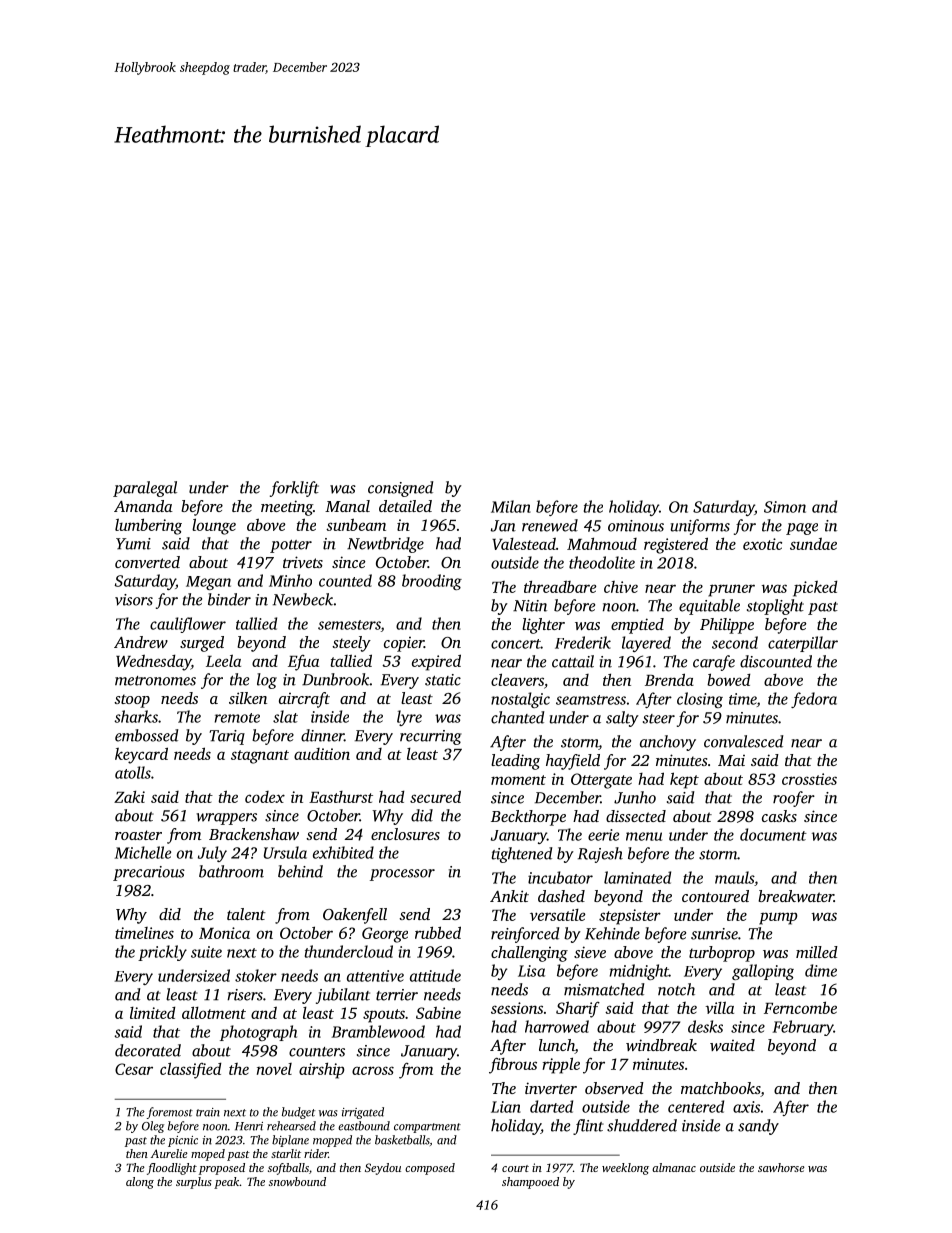 This screenshot has height=1233, width=952. What do you see at coordinates (190, 1070) in the screenshot?
I see `classified` at bounding box center [190, 1070].
